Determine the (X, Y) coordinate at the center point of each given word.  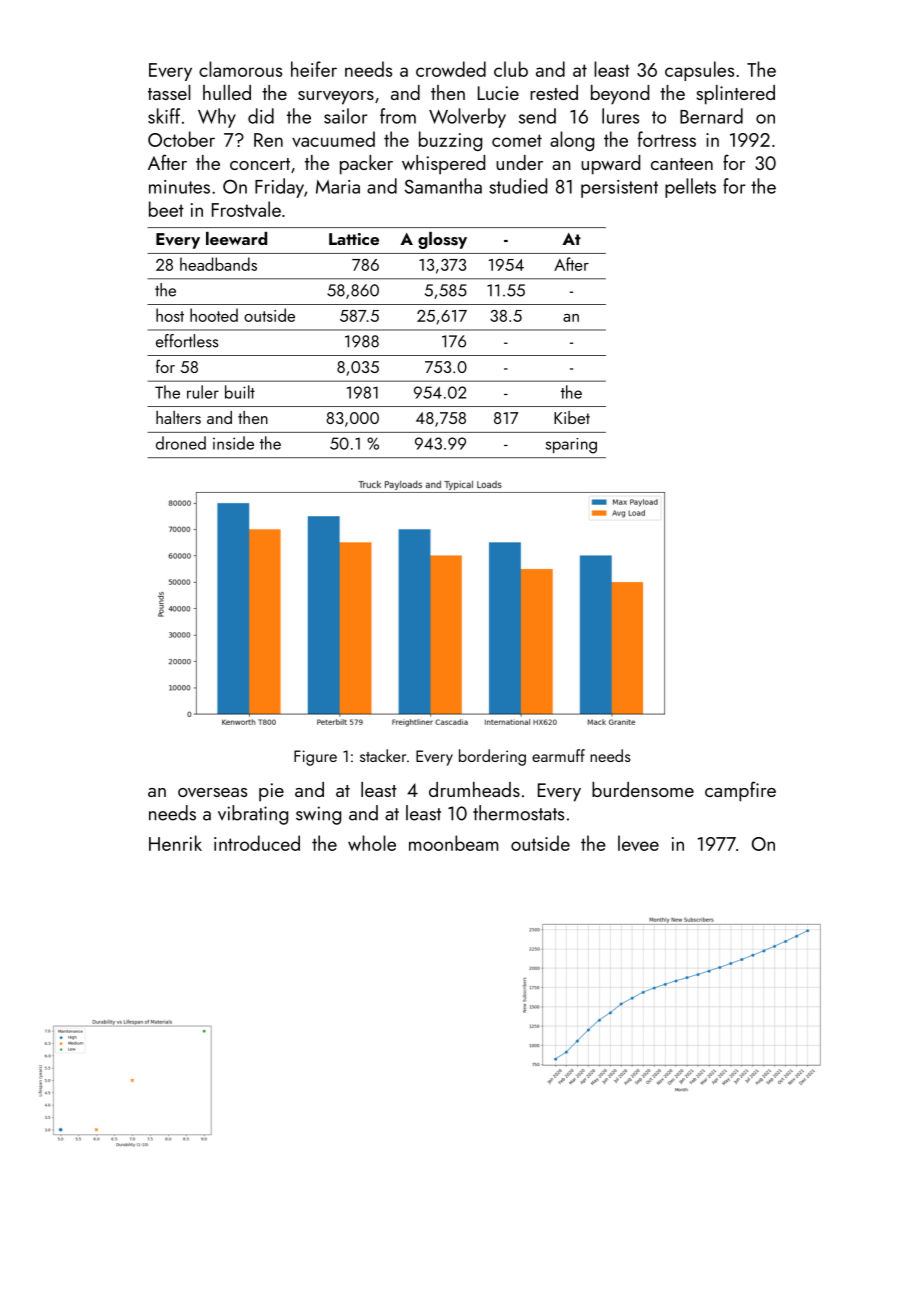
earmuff (558, 755)
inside (233, 443)
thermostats (518, 813)
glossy (442, 240)
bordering (492, 757)
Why (217, 118)
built (240, 392)
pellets (690, 188)
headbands (218, 264)
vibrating (253, 815)
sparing (571, 446)
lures (620, 116)
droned (181, 443)
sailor (345, 116)
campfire (740, 791)
